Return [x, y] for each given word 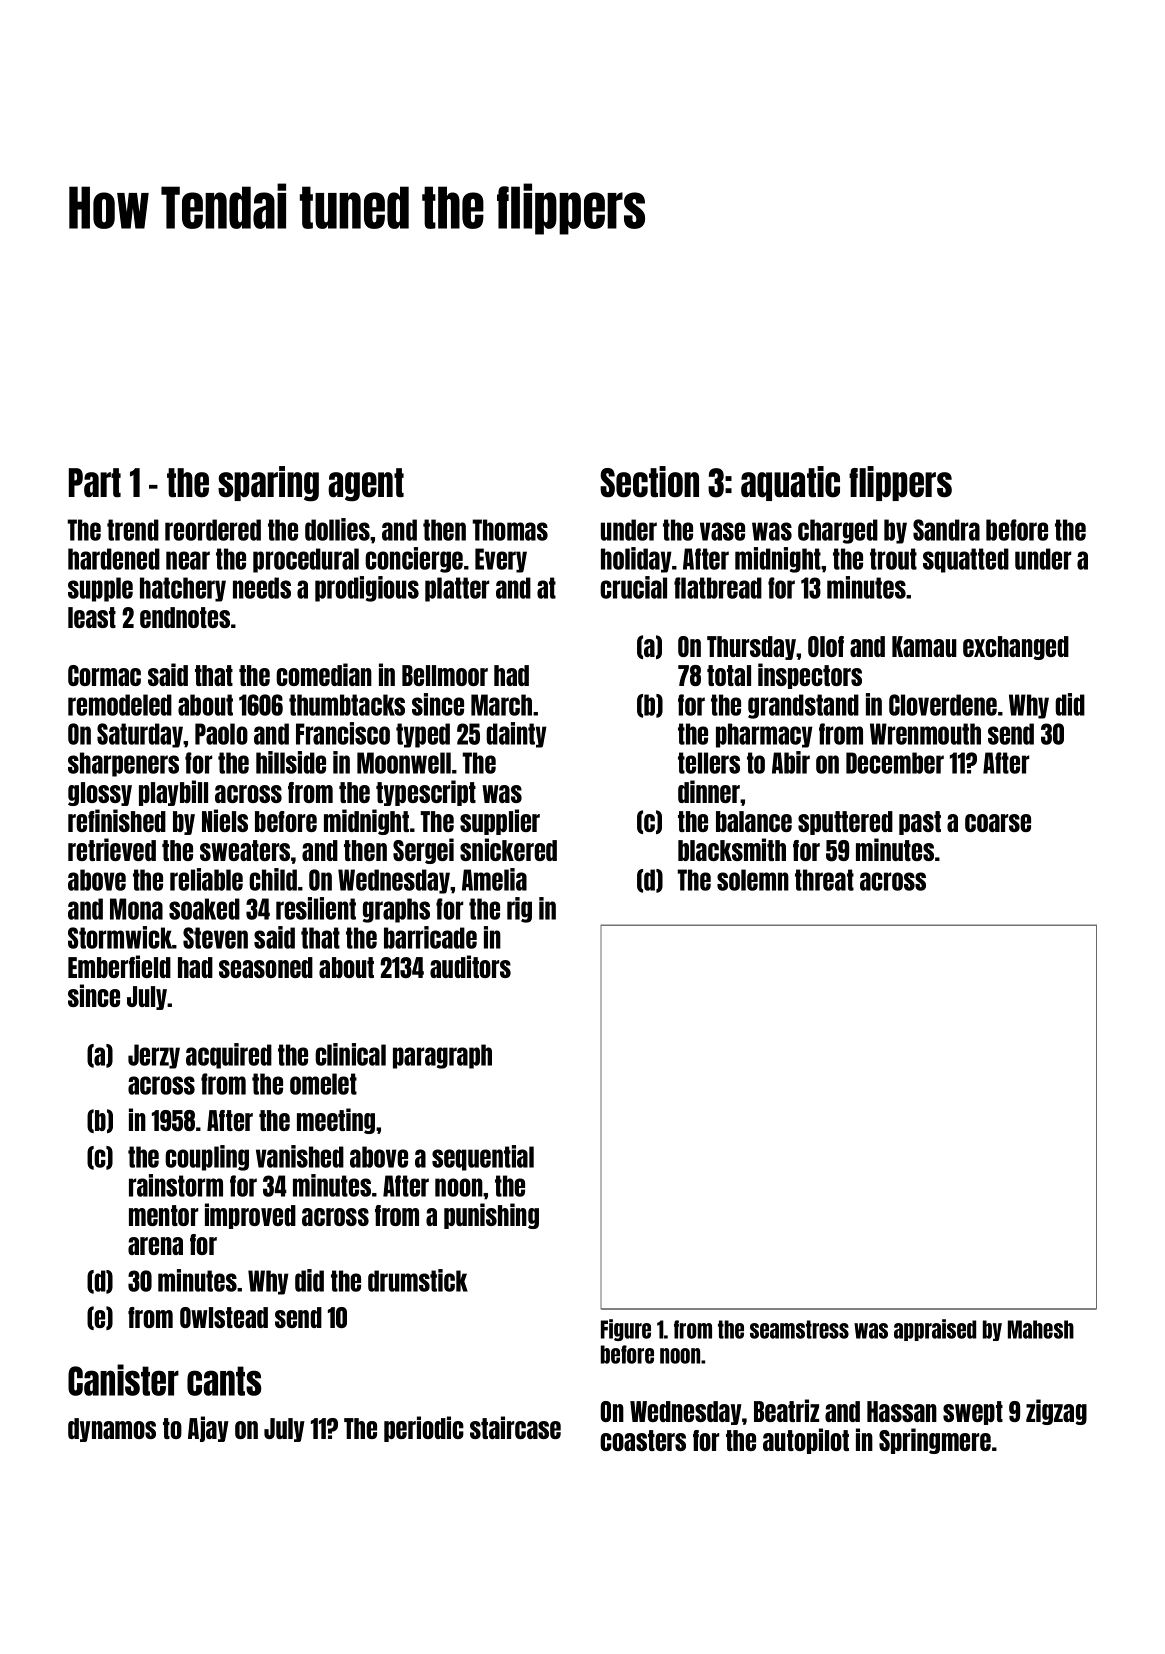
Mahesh [1041, 1329]
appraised [935, 1330]
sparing [268, 483]
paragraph [442, 1056]
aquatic [790, 483]
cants [224, 1381]
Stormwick [120, 937]
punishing [491, 1216]
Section [649, 482]
